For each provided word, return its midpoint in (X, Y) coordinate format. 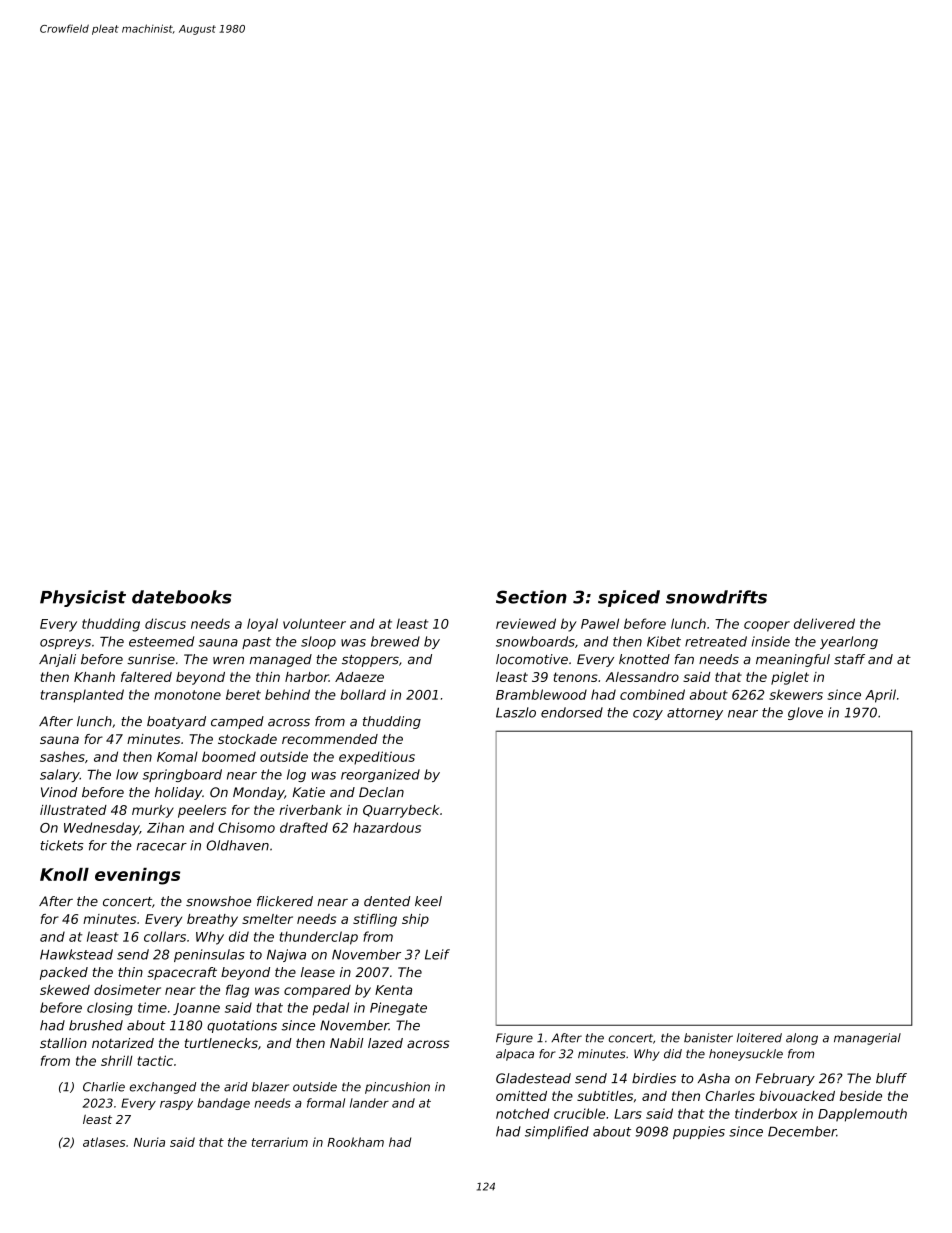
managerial (867, 1039)
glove (805, 713)
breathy (212, 920)
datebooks (182, 597)
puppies (699, 1132)
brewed (395, 641)
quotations (242, 1026)
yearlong (849, 642)
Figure (514, 1039)
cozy (648, 715)
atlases (104, 1142)
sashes (62, 756)
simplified (557, 1132)
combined (652, 694)
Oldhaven (237, 845)
